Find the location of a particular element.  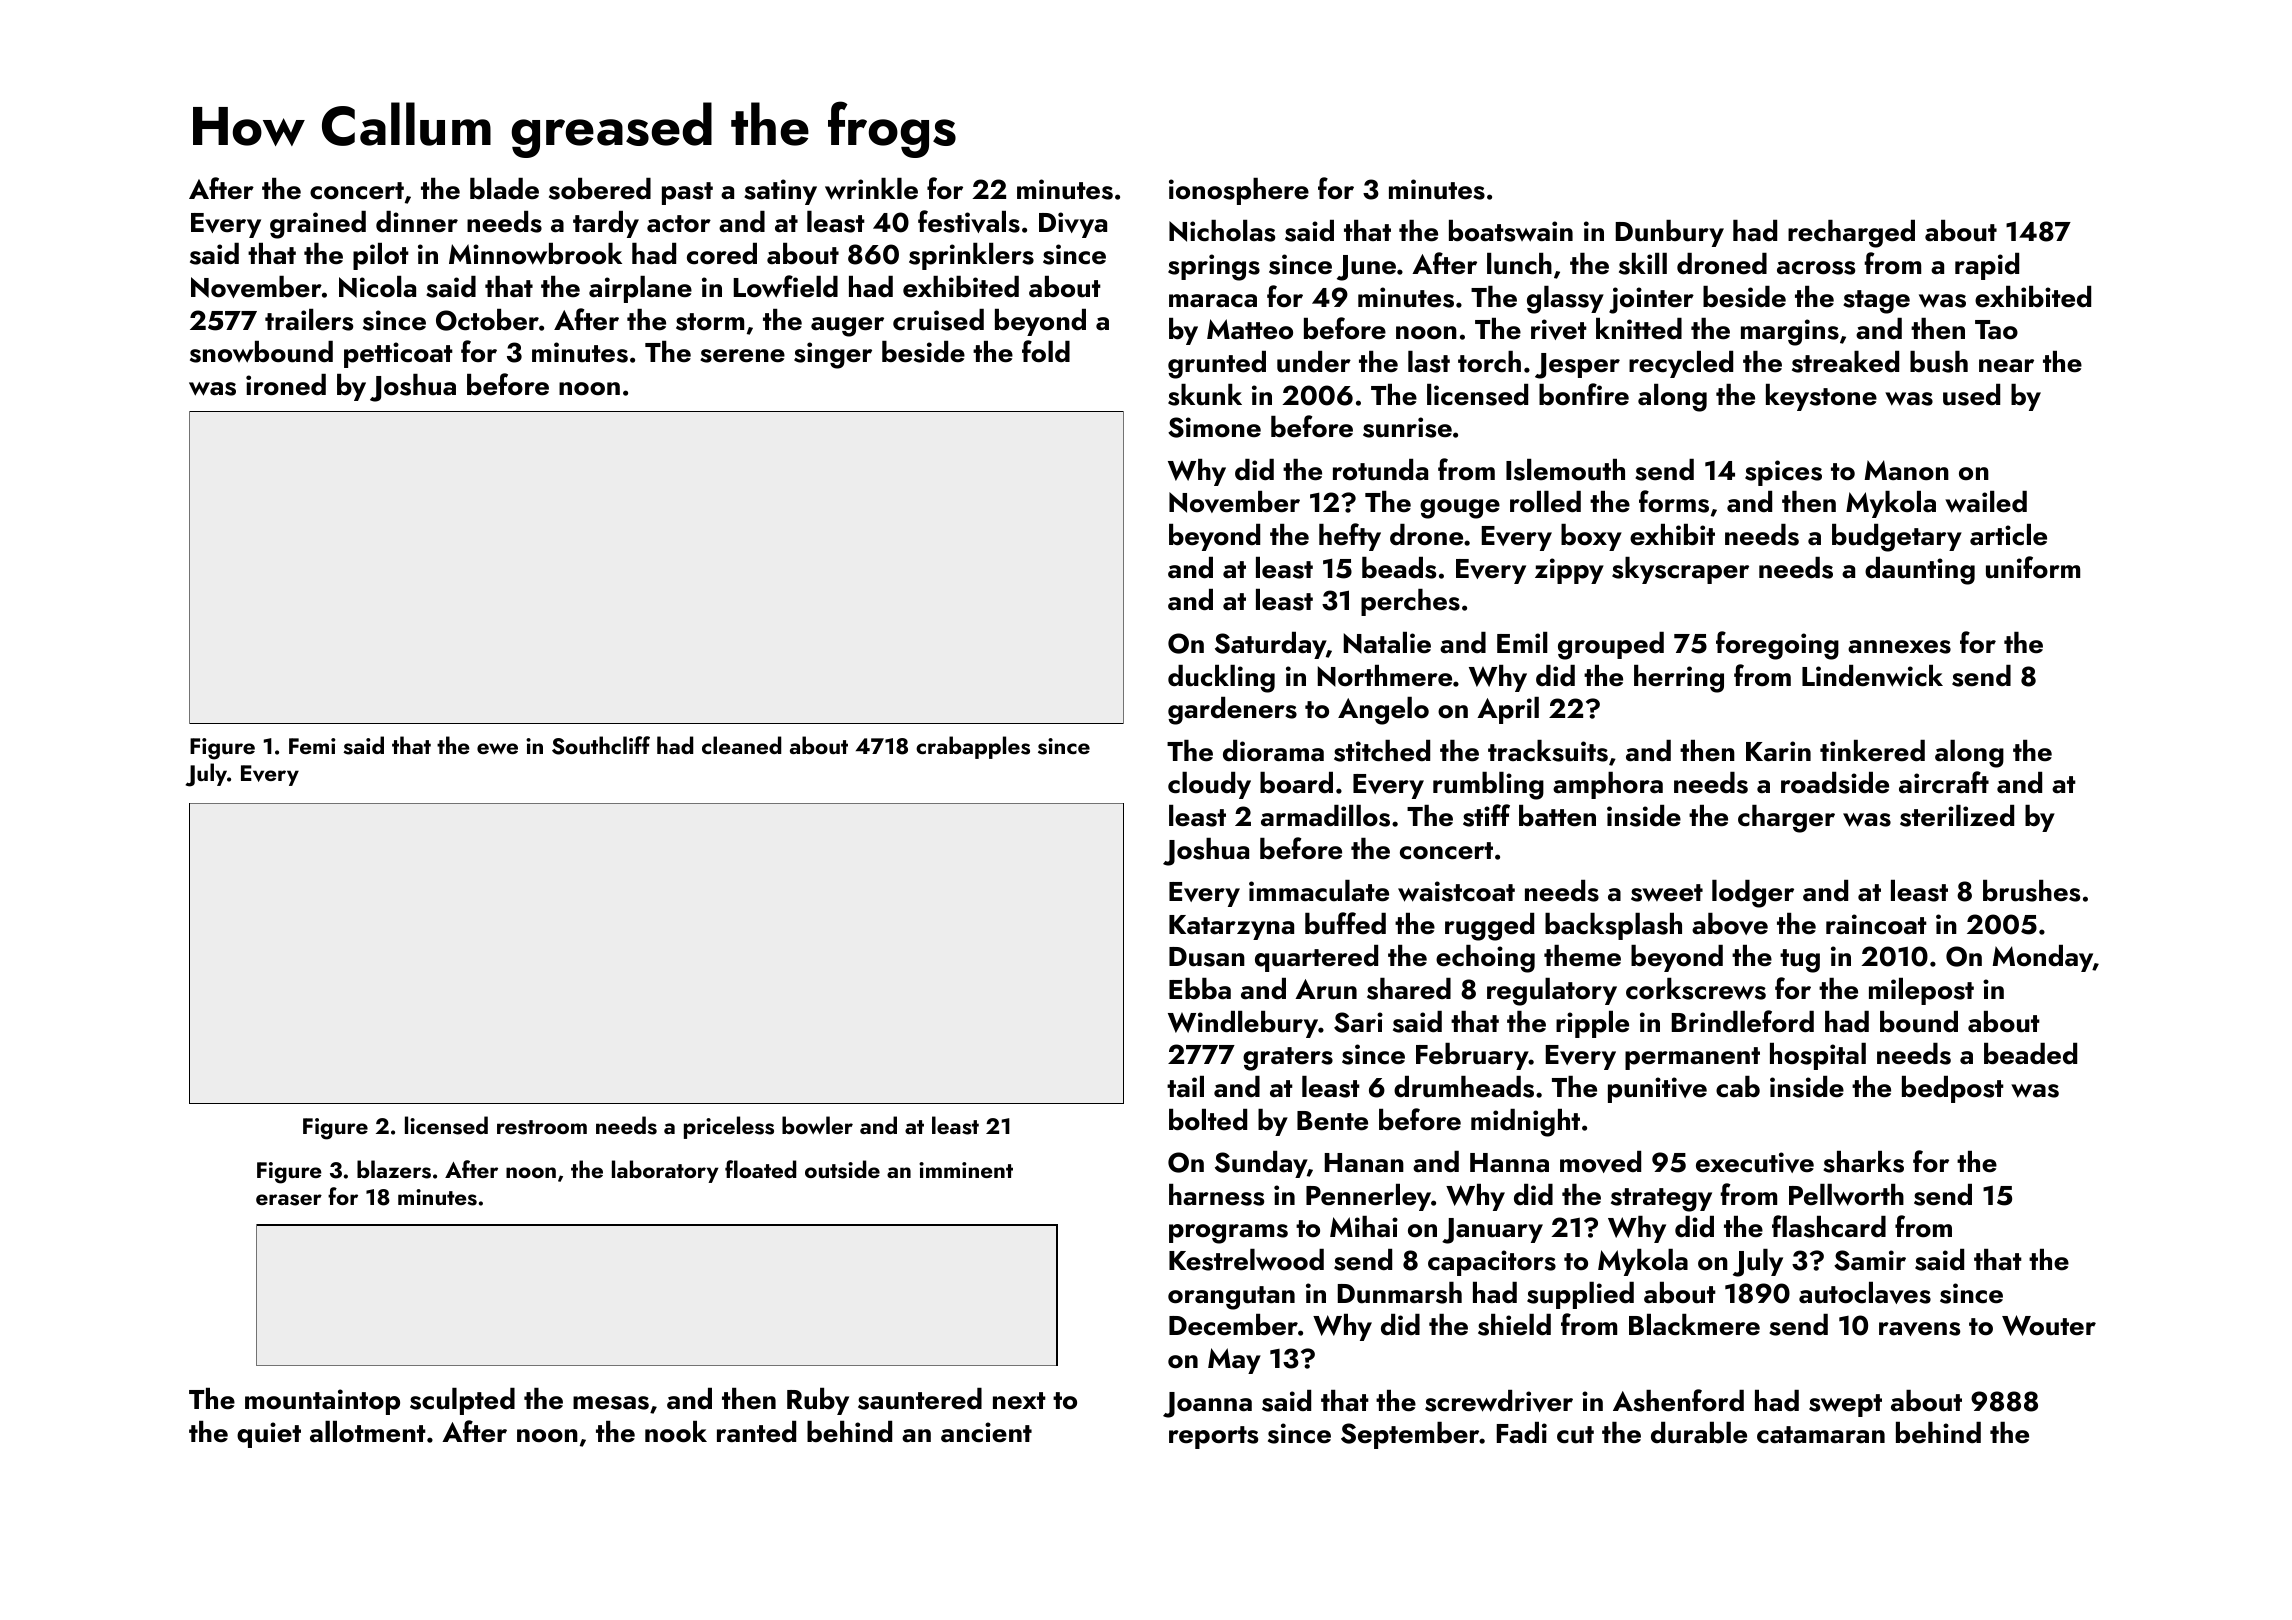

Dunbury is located at coordinates (1670, 233).
